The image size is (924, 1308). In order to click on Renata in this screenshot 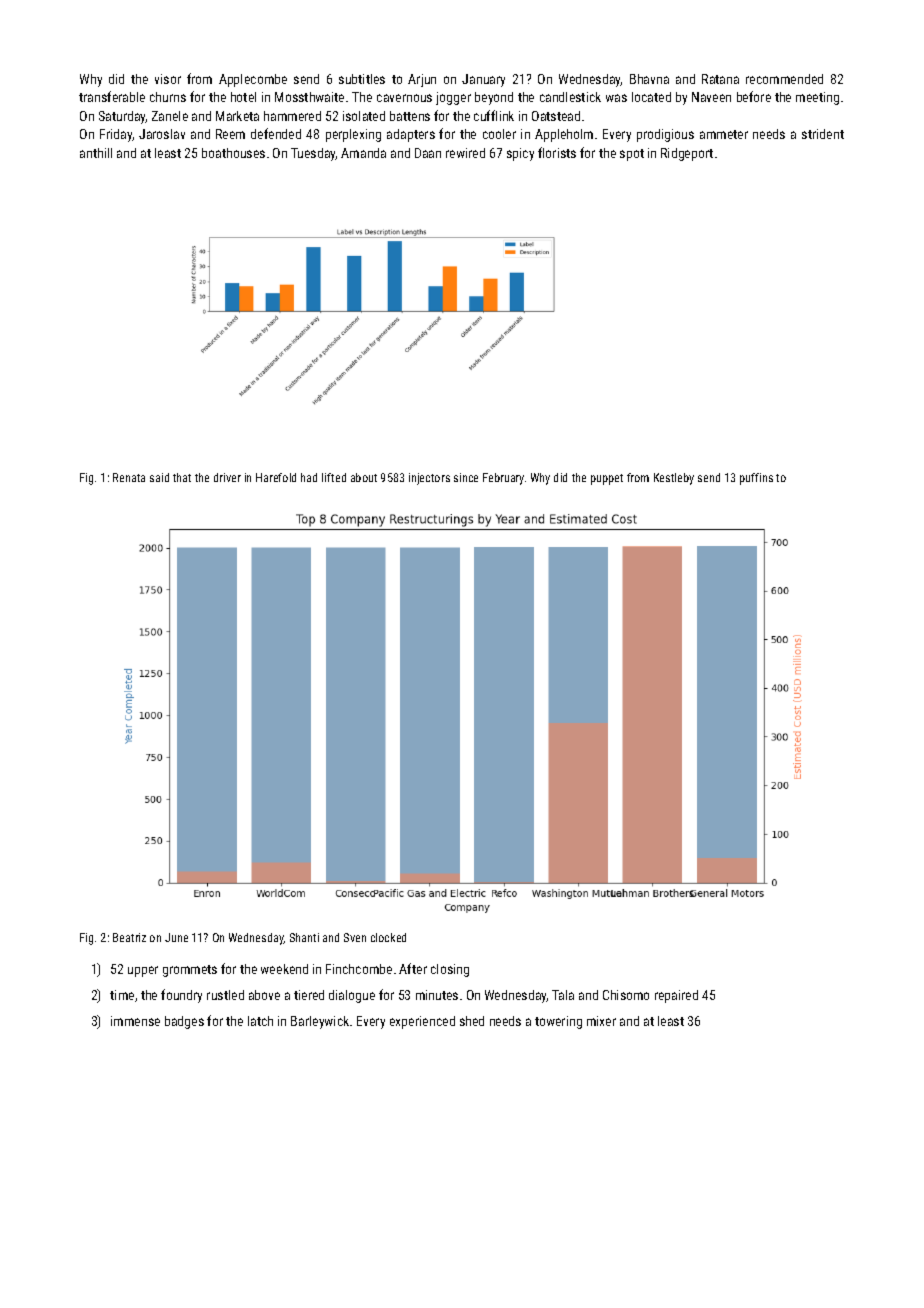, I will do `click(129, 477)`.
